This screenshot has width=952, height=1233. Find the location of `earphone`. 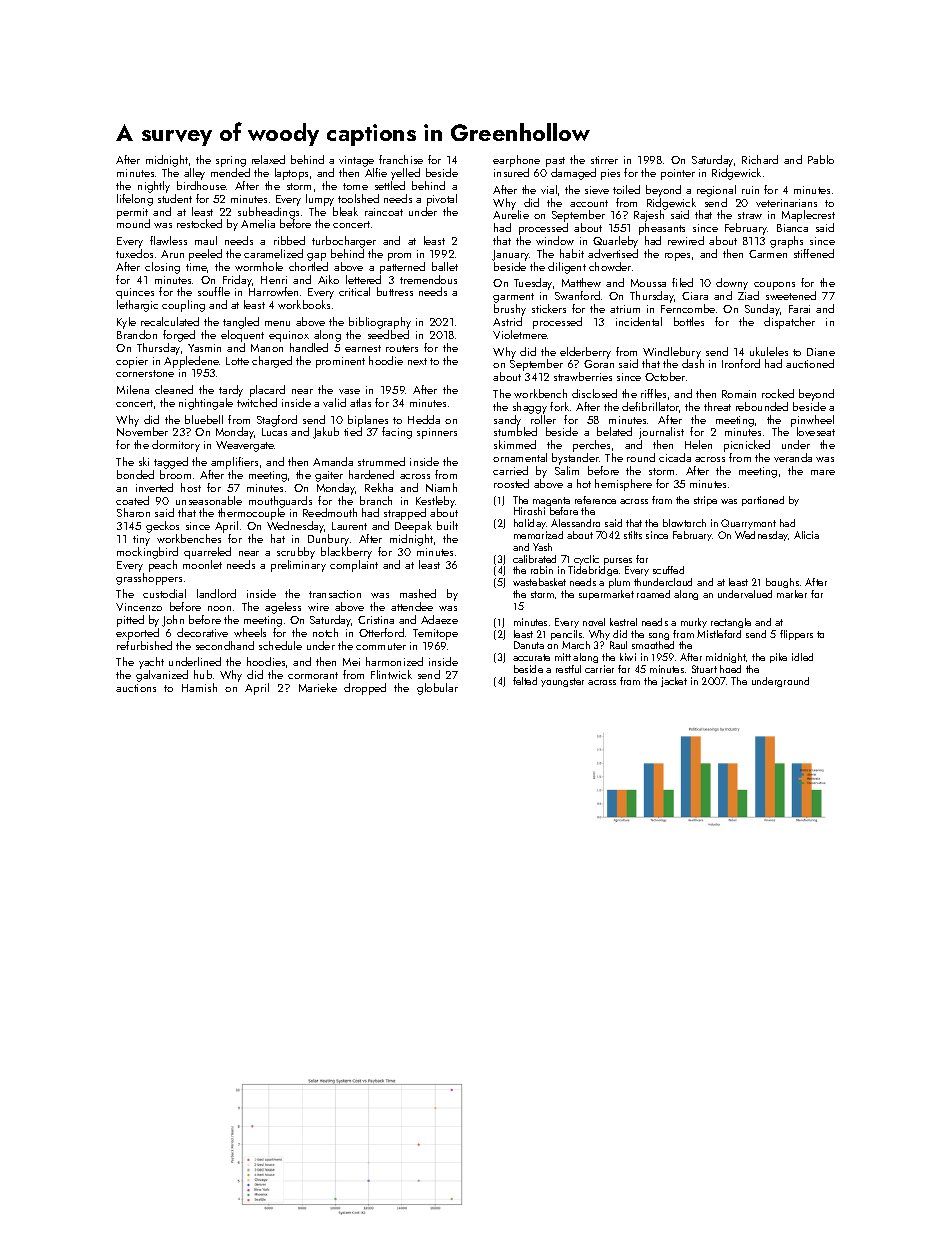

earphone is located at coordinates (516, 161).
